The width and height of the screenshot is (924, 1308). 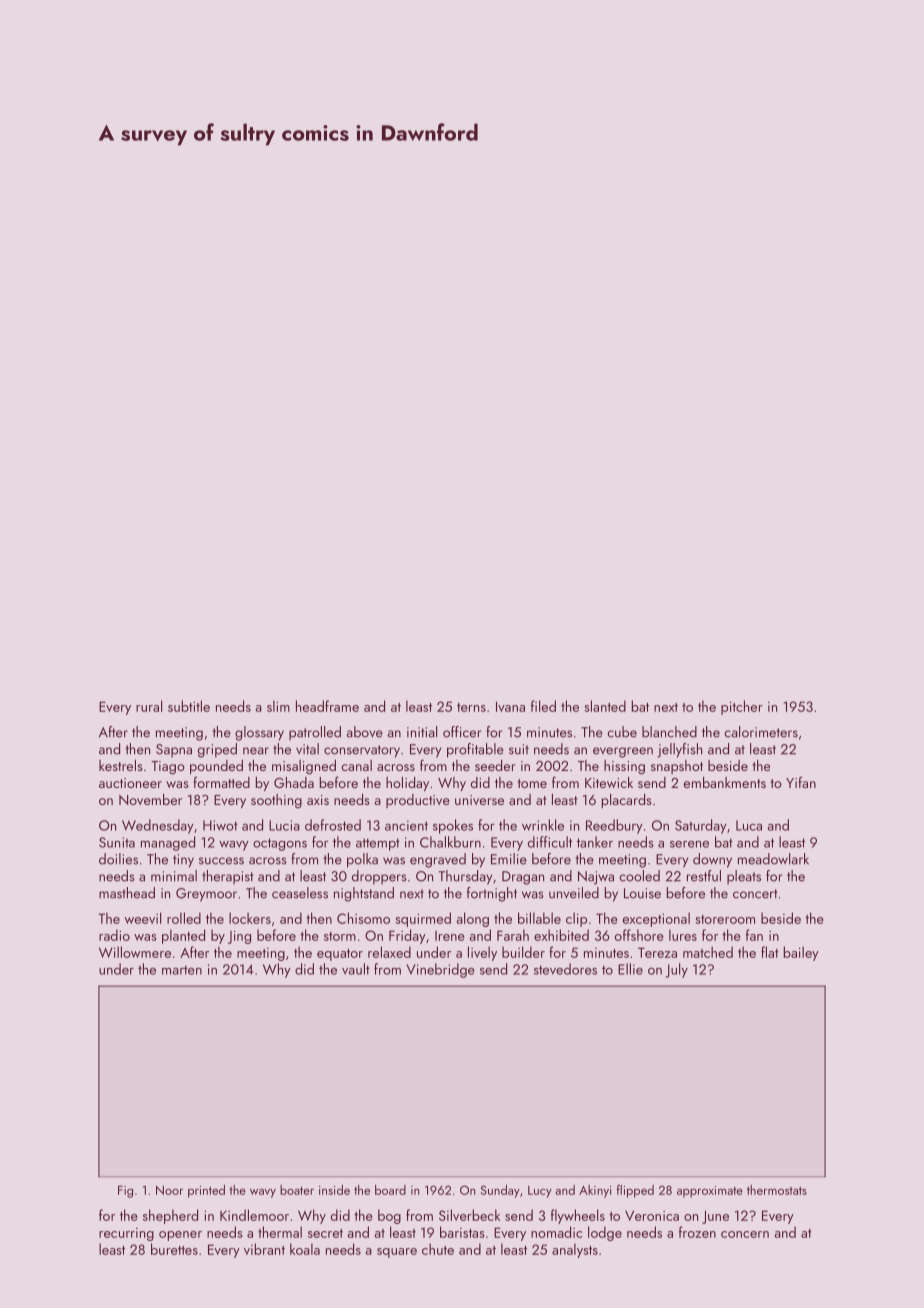 I want to click on doilies, so click(x=118, y=859).
